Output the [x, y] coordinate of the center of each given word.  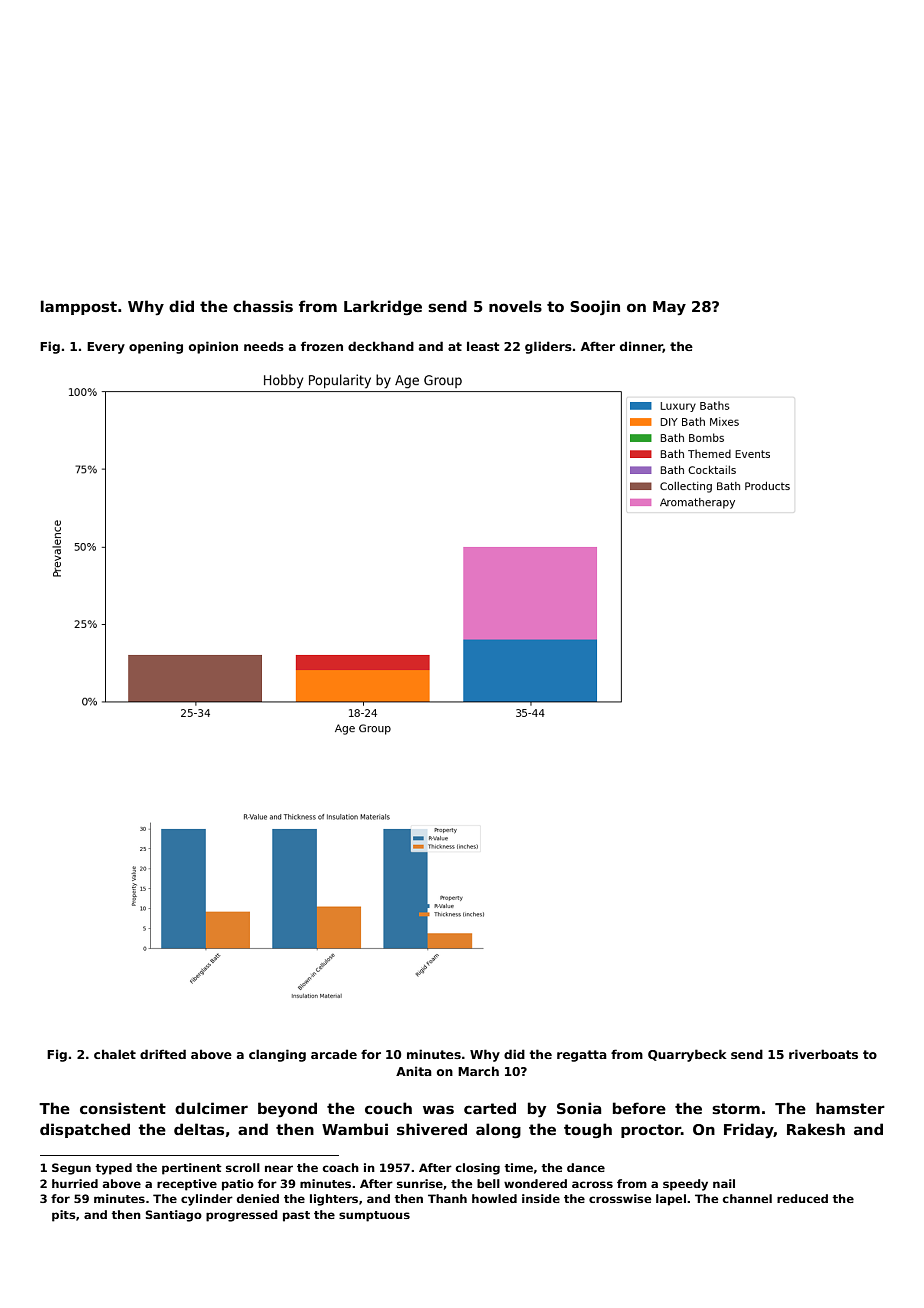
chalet [115, 1054]
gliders [548, 347]
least [483, 346]
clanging [277, 1055]
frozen [322, 346]
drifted [163, 1054]
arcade [334, 1054]
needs [264, 346]
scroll [243, 1167]
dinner [641, 347]
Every [106, 348]
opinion [213, 347]
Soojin [595, 307]
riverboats [823, 1054]
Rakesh [816, 1129]
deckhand [381, 346]
